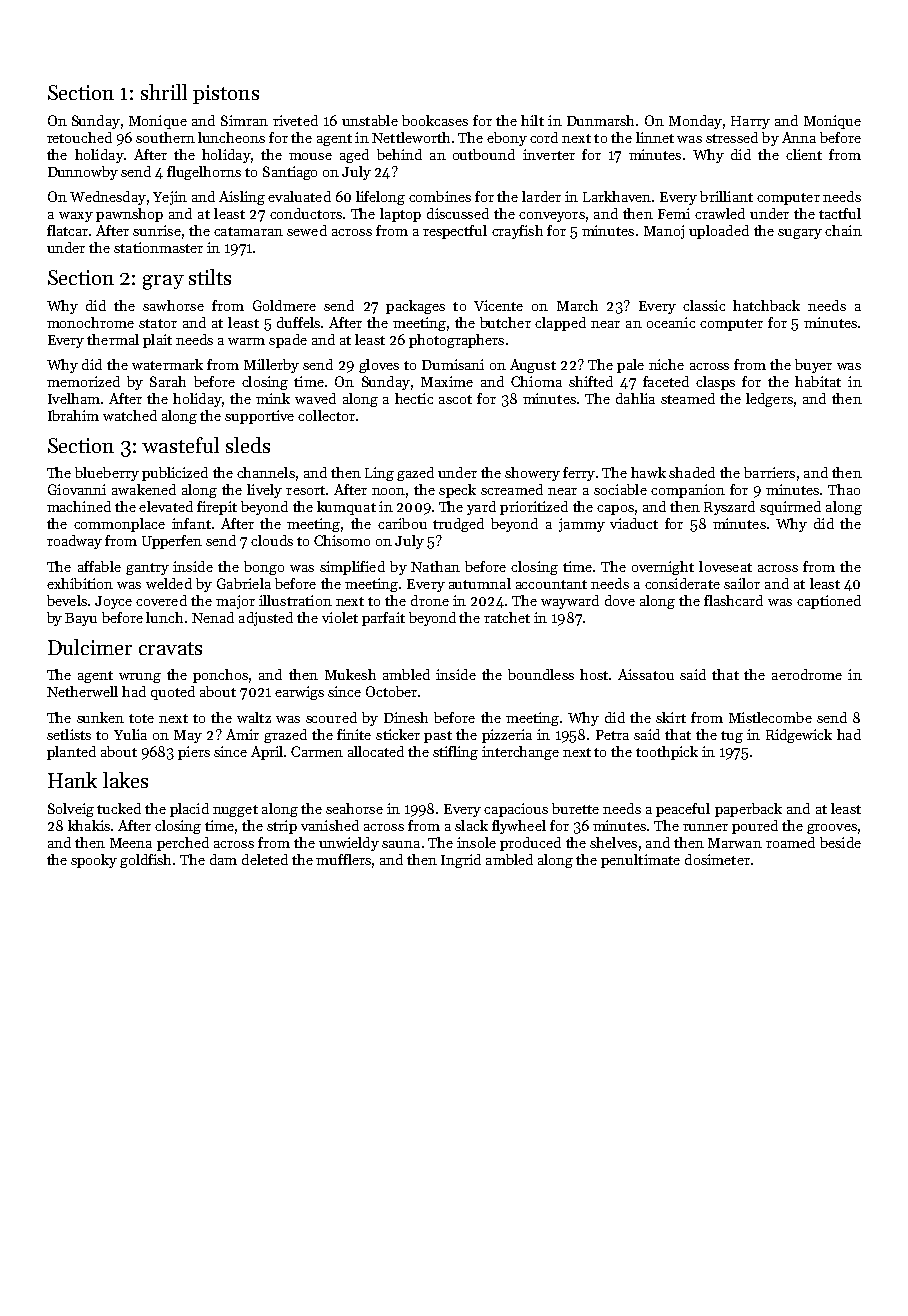 The width and height of the image is (908, 1316). Describe the element at coordinates (520, 753) in the image. I see `interchange` at that location.
